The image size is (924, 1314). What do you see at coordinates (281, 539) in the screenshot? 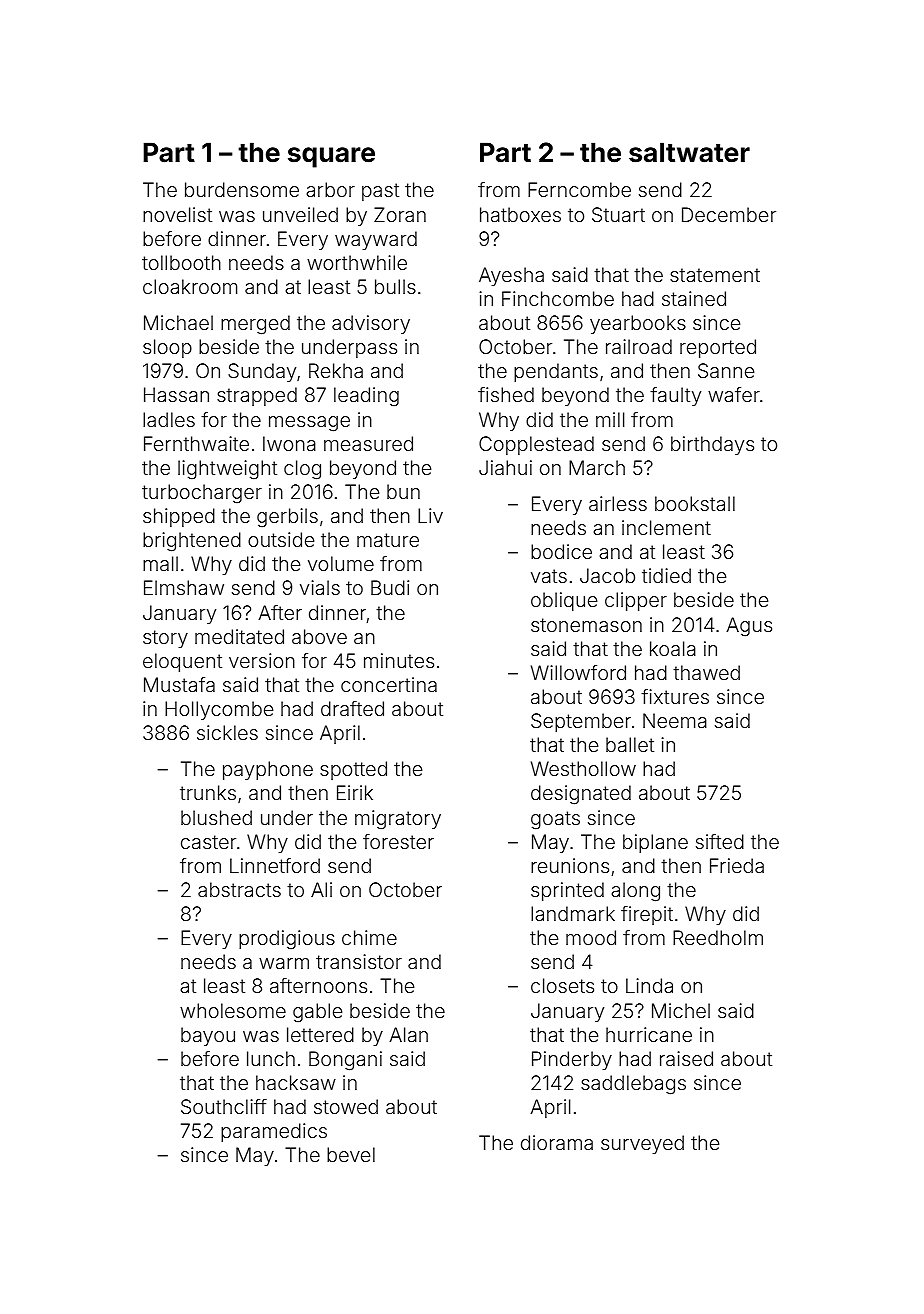
I see `outside` at bounding box center [281, 539].
